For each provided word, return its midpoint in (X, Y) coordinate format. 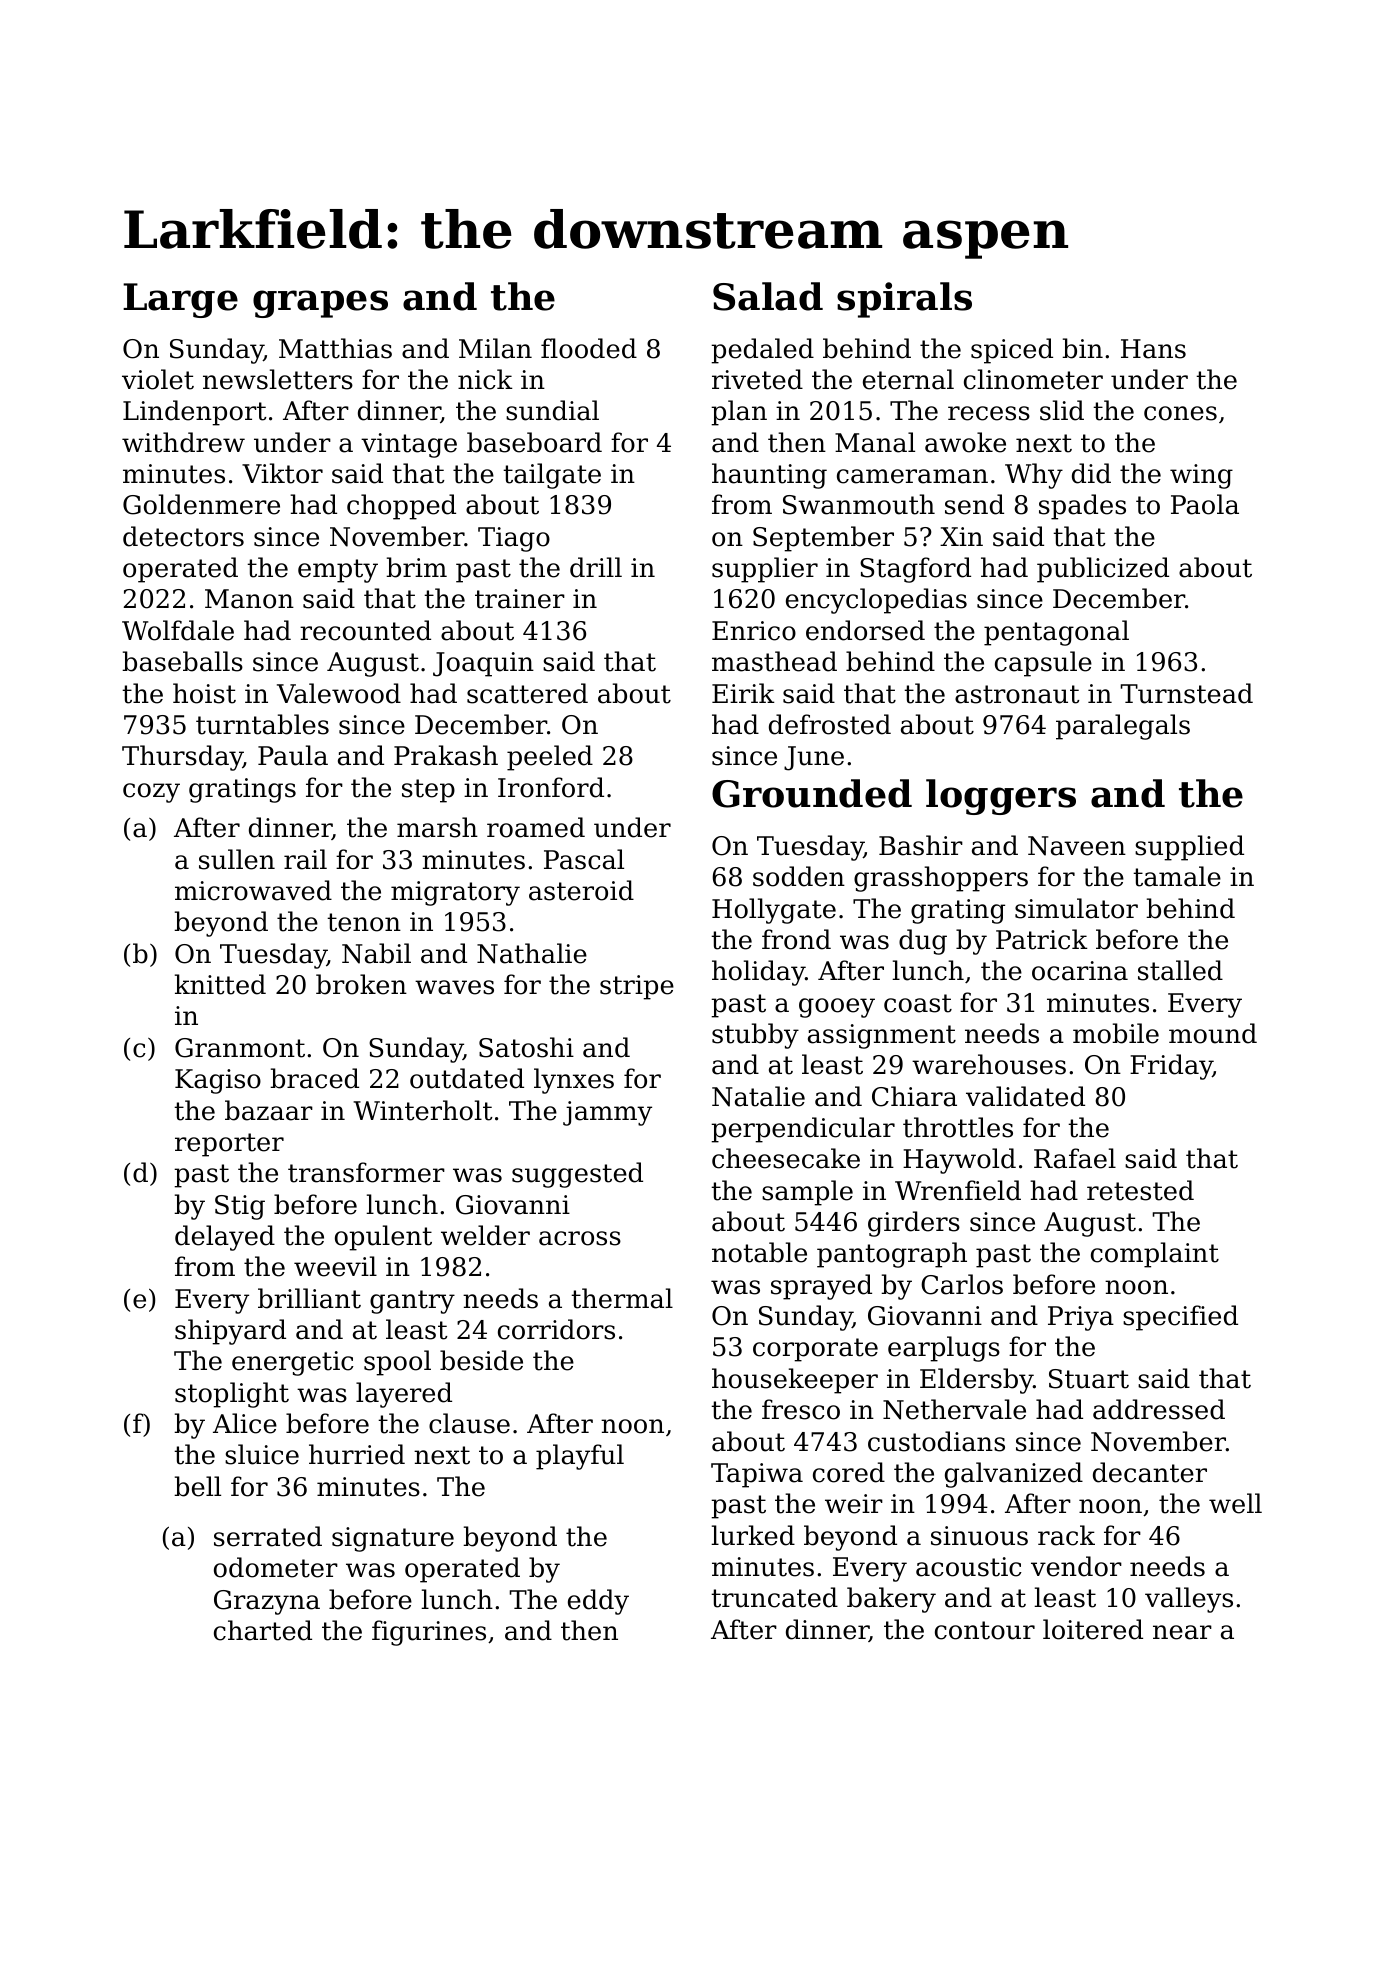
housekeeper (795, 1381)
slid (1062, 410)
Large (180, 300)
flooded (589, 348)
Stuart (1089, 1379)
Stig (240, 1207)
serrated (268, 1536)
